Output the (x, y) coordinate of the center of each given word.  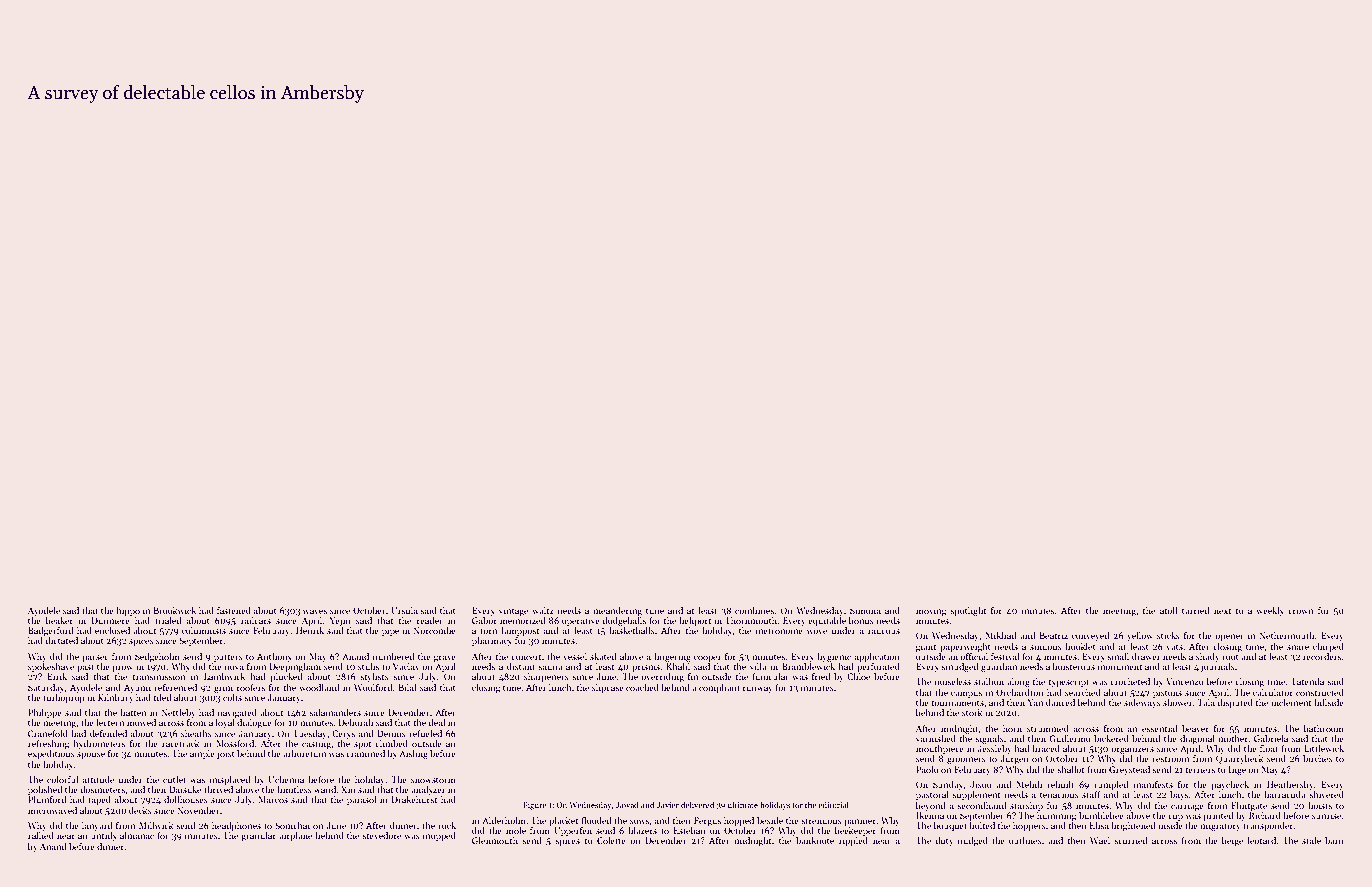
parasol (361, 800)
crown (1300, 611)
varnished (936, 738)
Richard (1265, 815)
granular (258, 836)
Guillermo (1070, 738)
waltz (543, 610)
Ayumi (137, 688)
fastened (234, 610)
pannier (860, 821)
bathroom (1324, 728)
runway (758, 689)
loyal (225, 723)
